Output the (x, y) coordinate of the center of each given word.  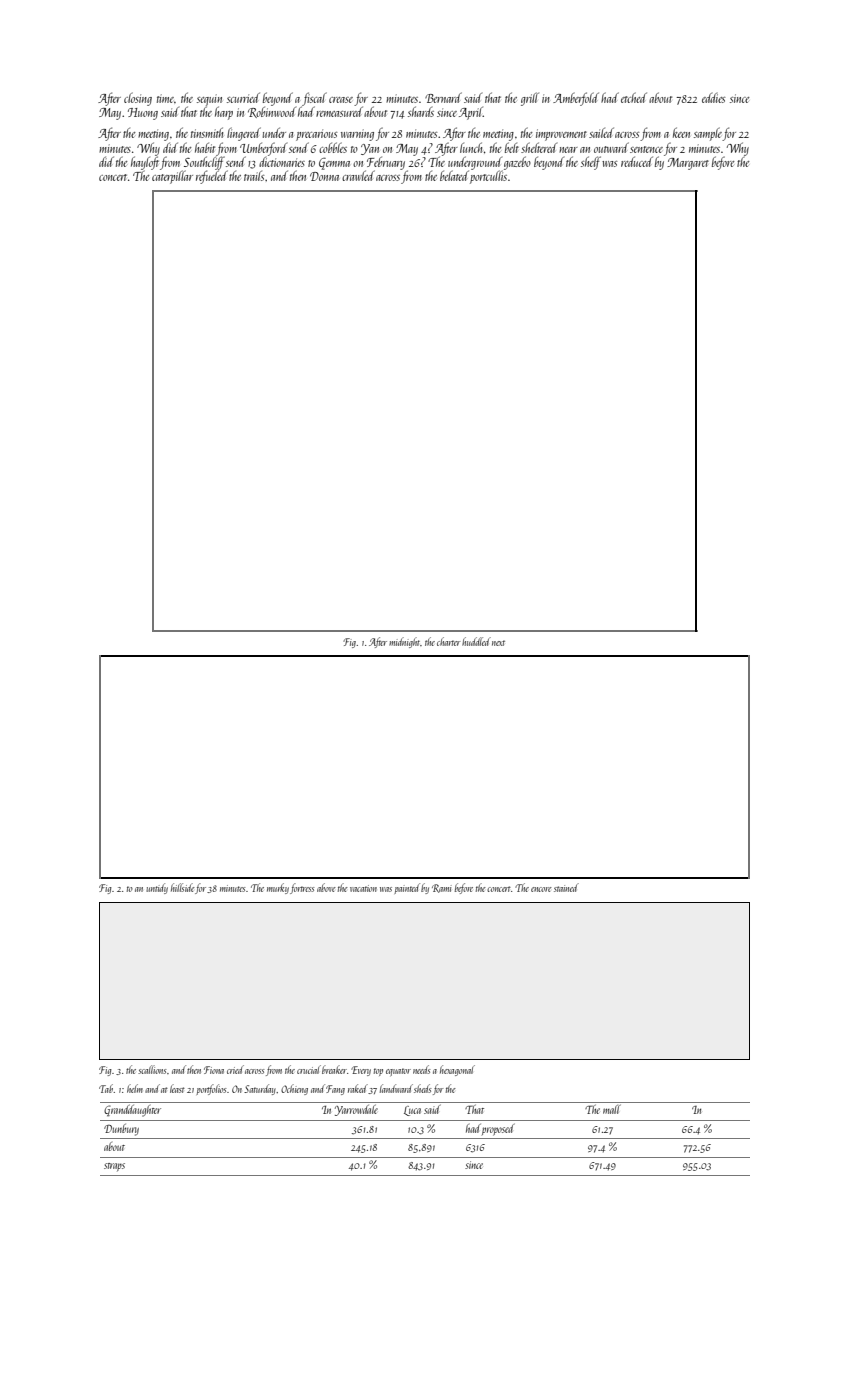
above (326, 887)
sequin (209, 100)
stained (566, 887)
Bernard (443, 97)
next (498, 643)
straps (114, 1167)
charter (448, 641)
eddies (713, 98)
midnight (405, 642)
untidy (157, 888)
